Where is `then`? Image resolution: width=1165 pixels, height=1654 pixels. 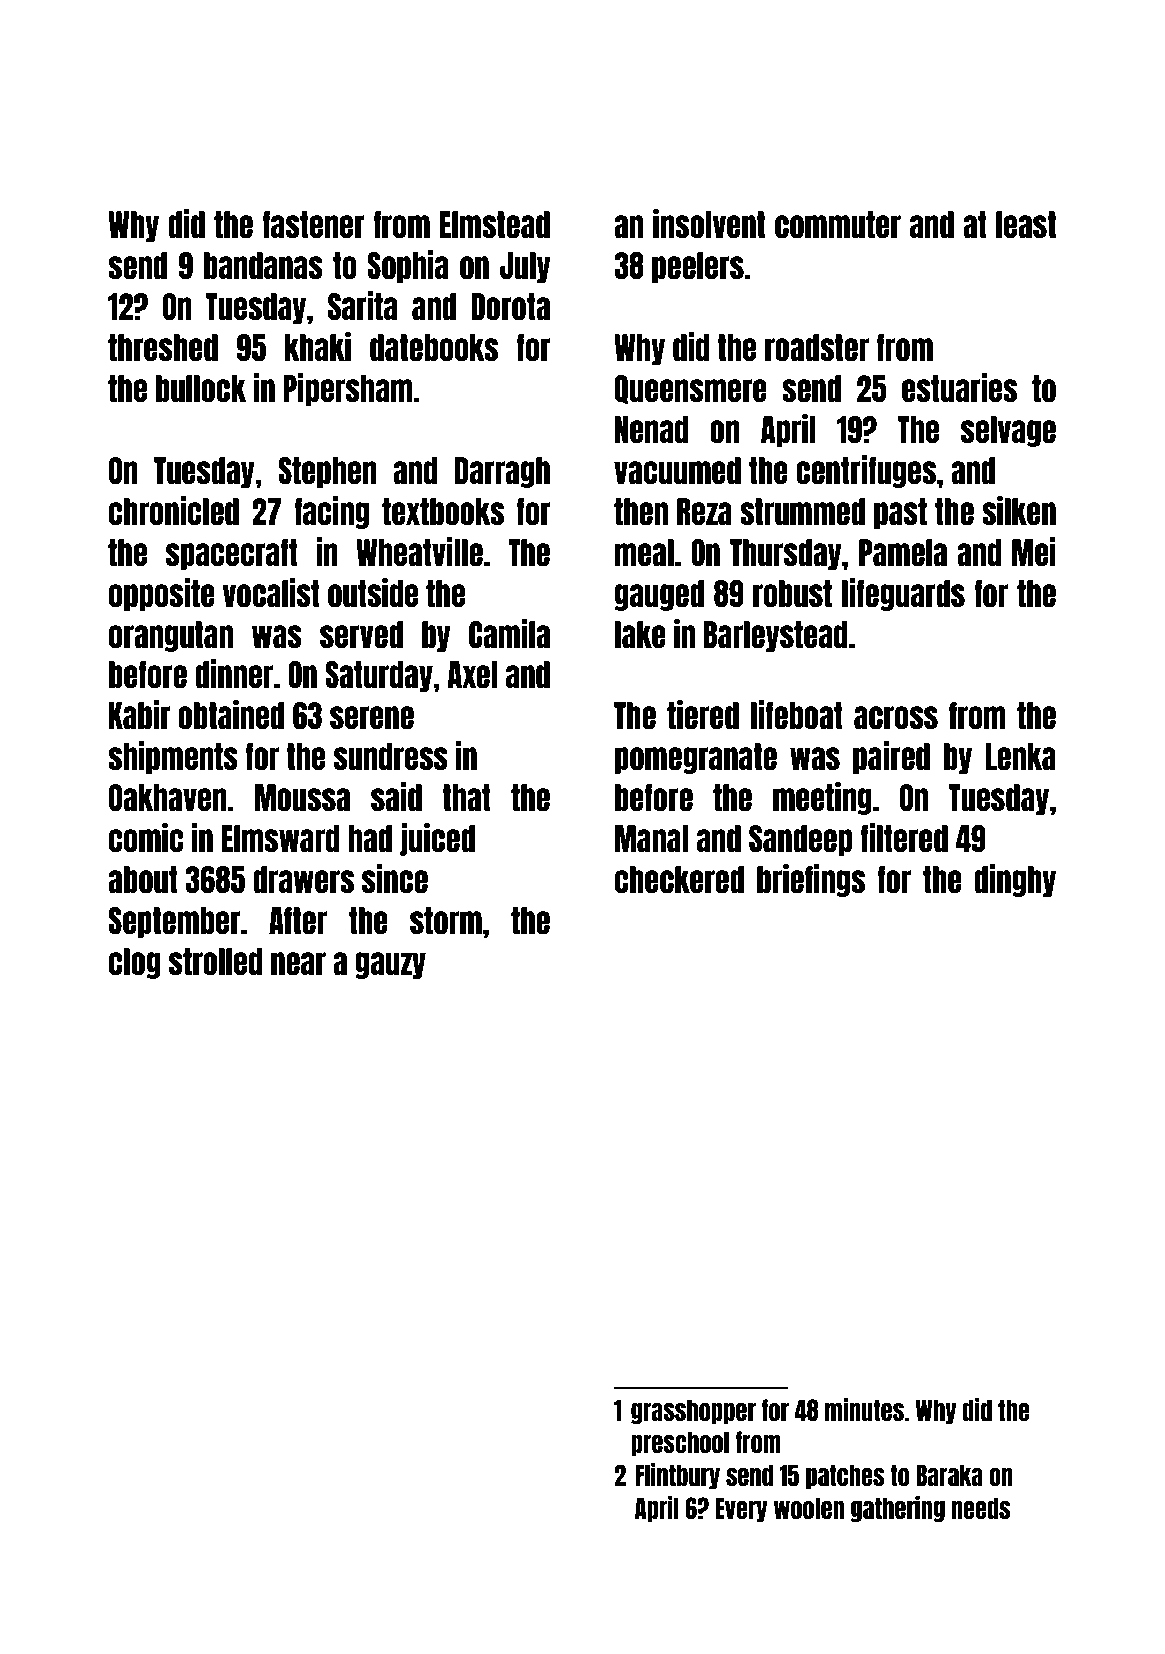
then is located at coordinates (641, 511).
